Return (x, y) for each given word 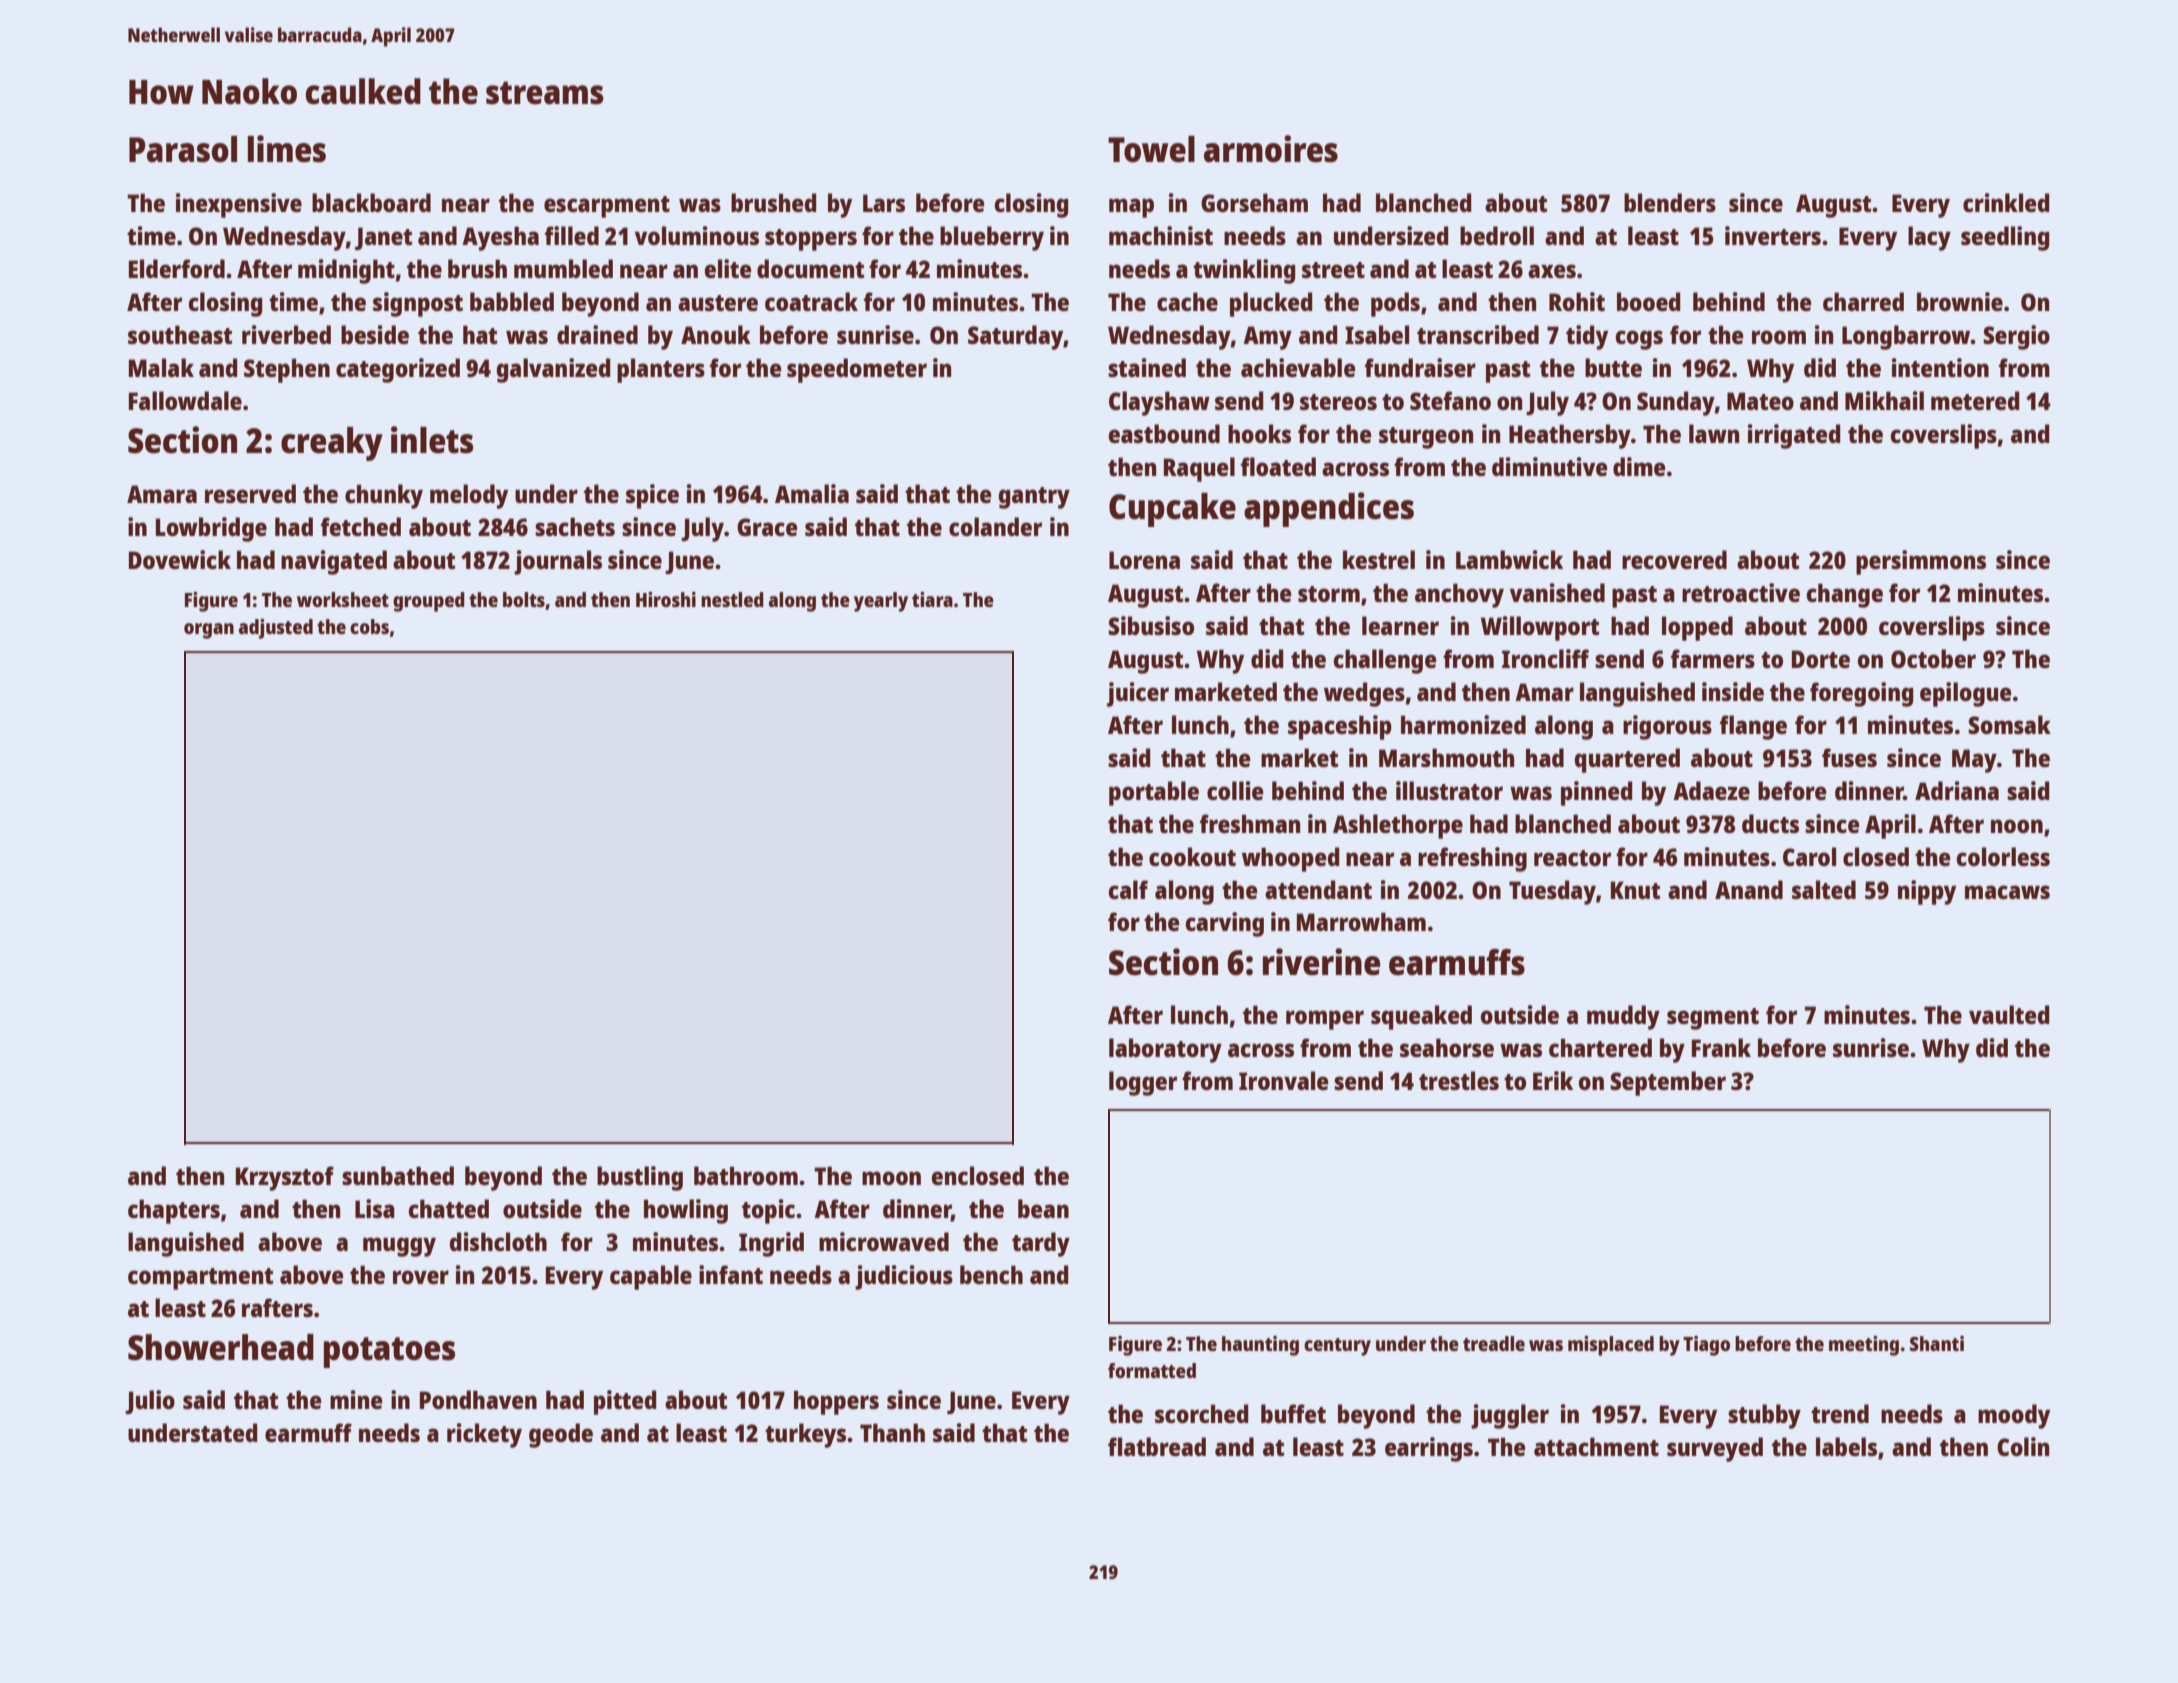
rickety (484, 1435)
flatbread (1157, 1446)
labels (1846, 1446)
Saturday (1016, 337)
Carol (1809, 856)
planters (661, 370)
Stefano (1450, 400)
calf (1128, 889)
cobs (369, 626)
